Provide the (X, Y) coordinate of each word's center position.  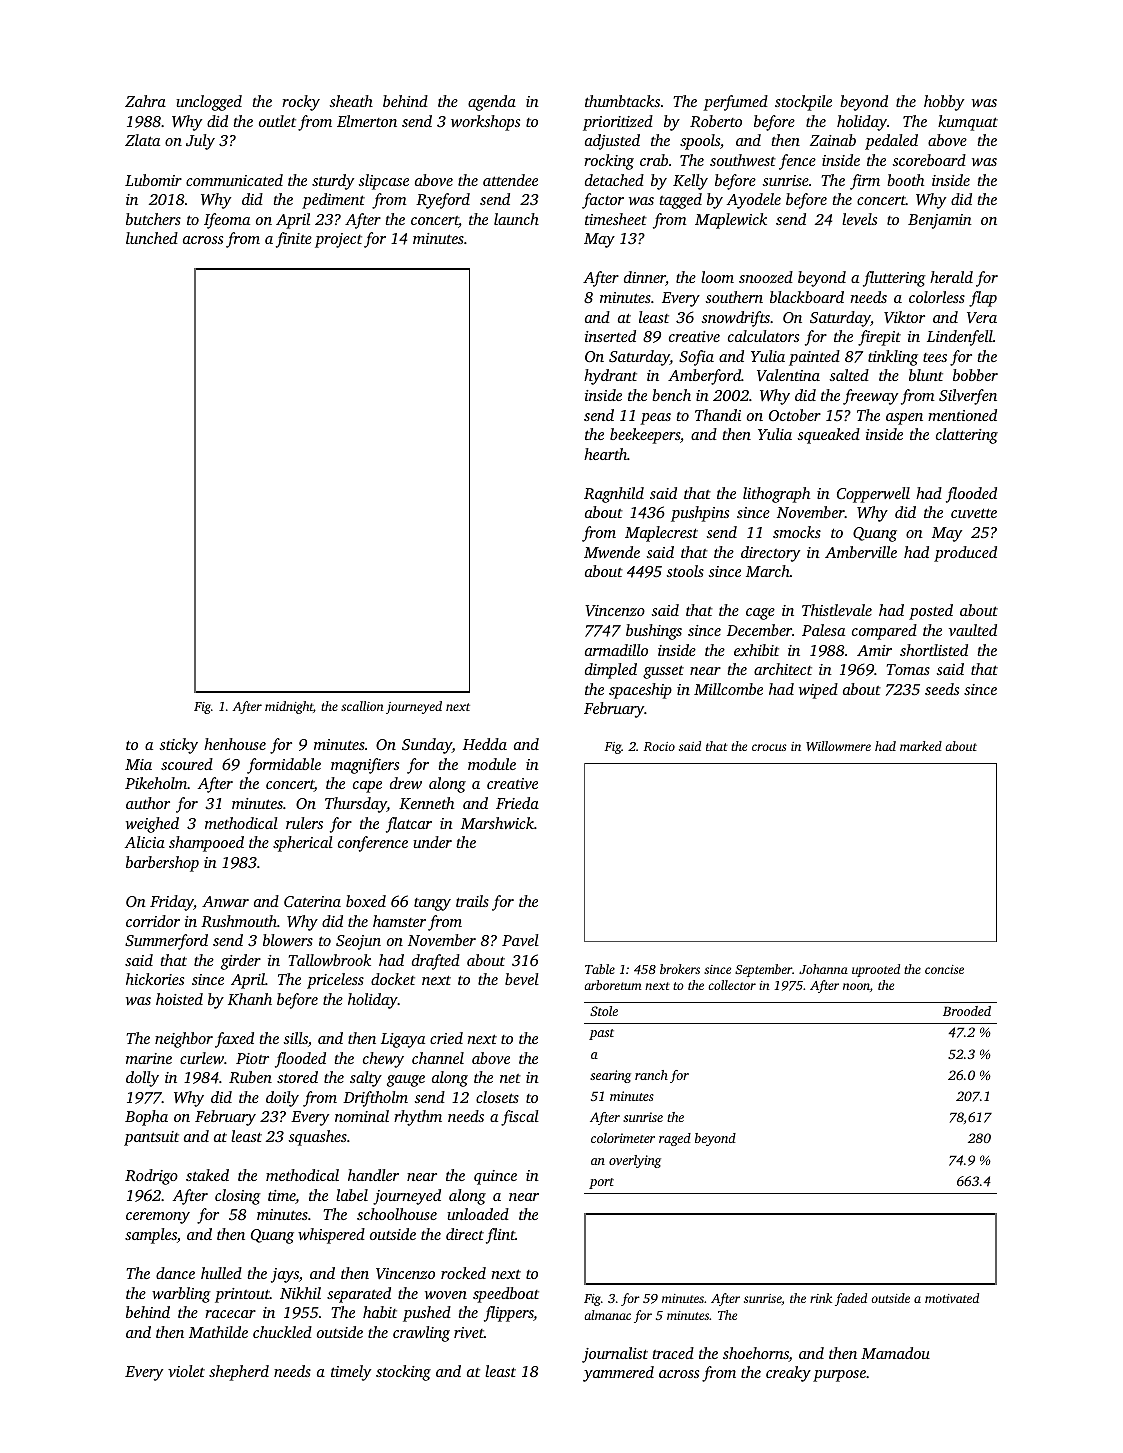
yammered (618, 1374)
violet (186, 1371)
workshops (485, 123)
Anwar (225, 901)
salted (849, 375)
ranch (651, 1075)
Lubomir (153, 180)
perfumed (735, 103)
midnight (289, 707)
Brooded (967, 1011)
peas (655, 419)
